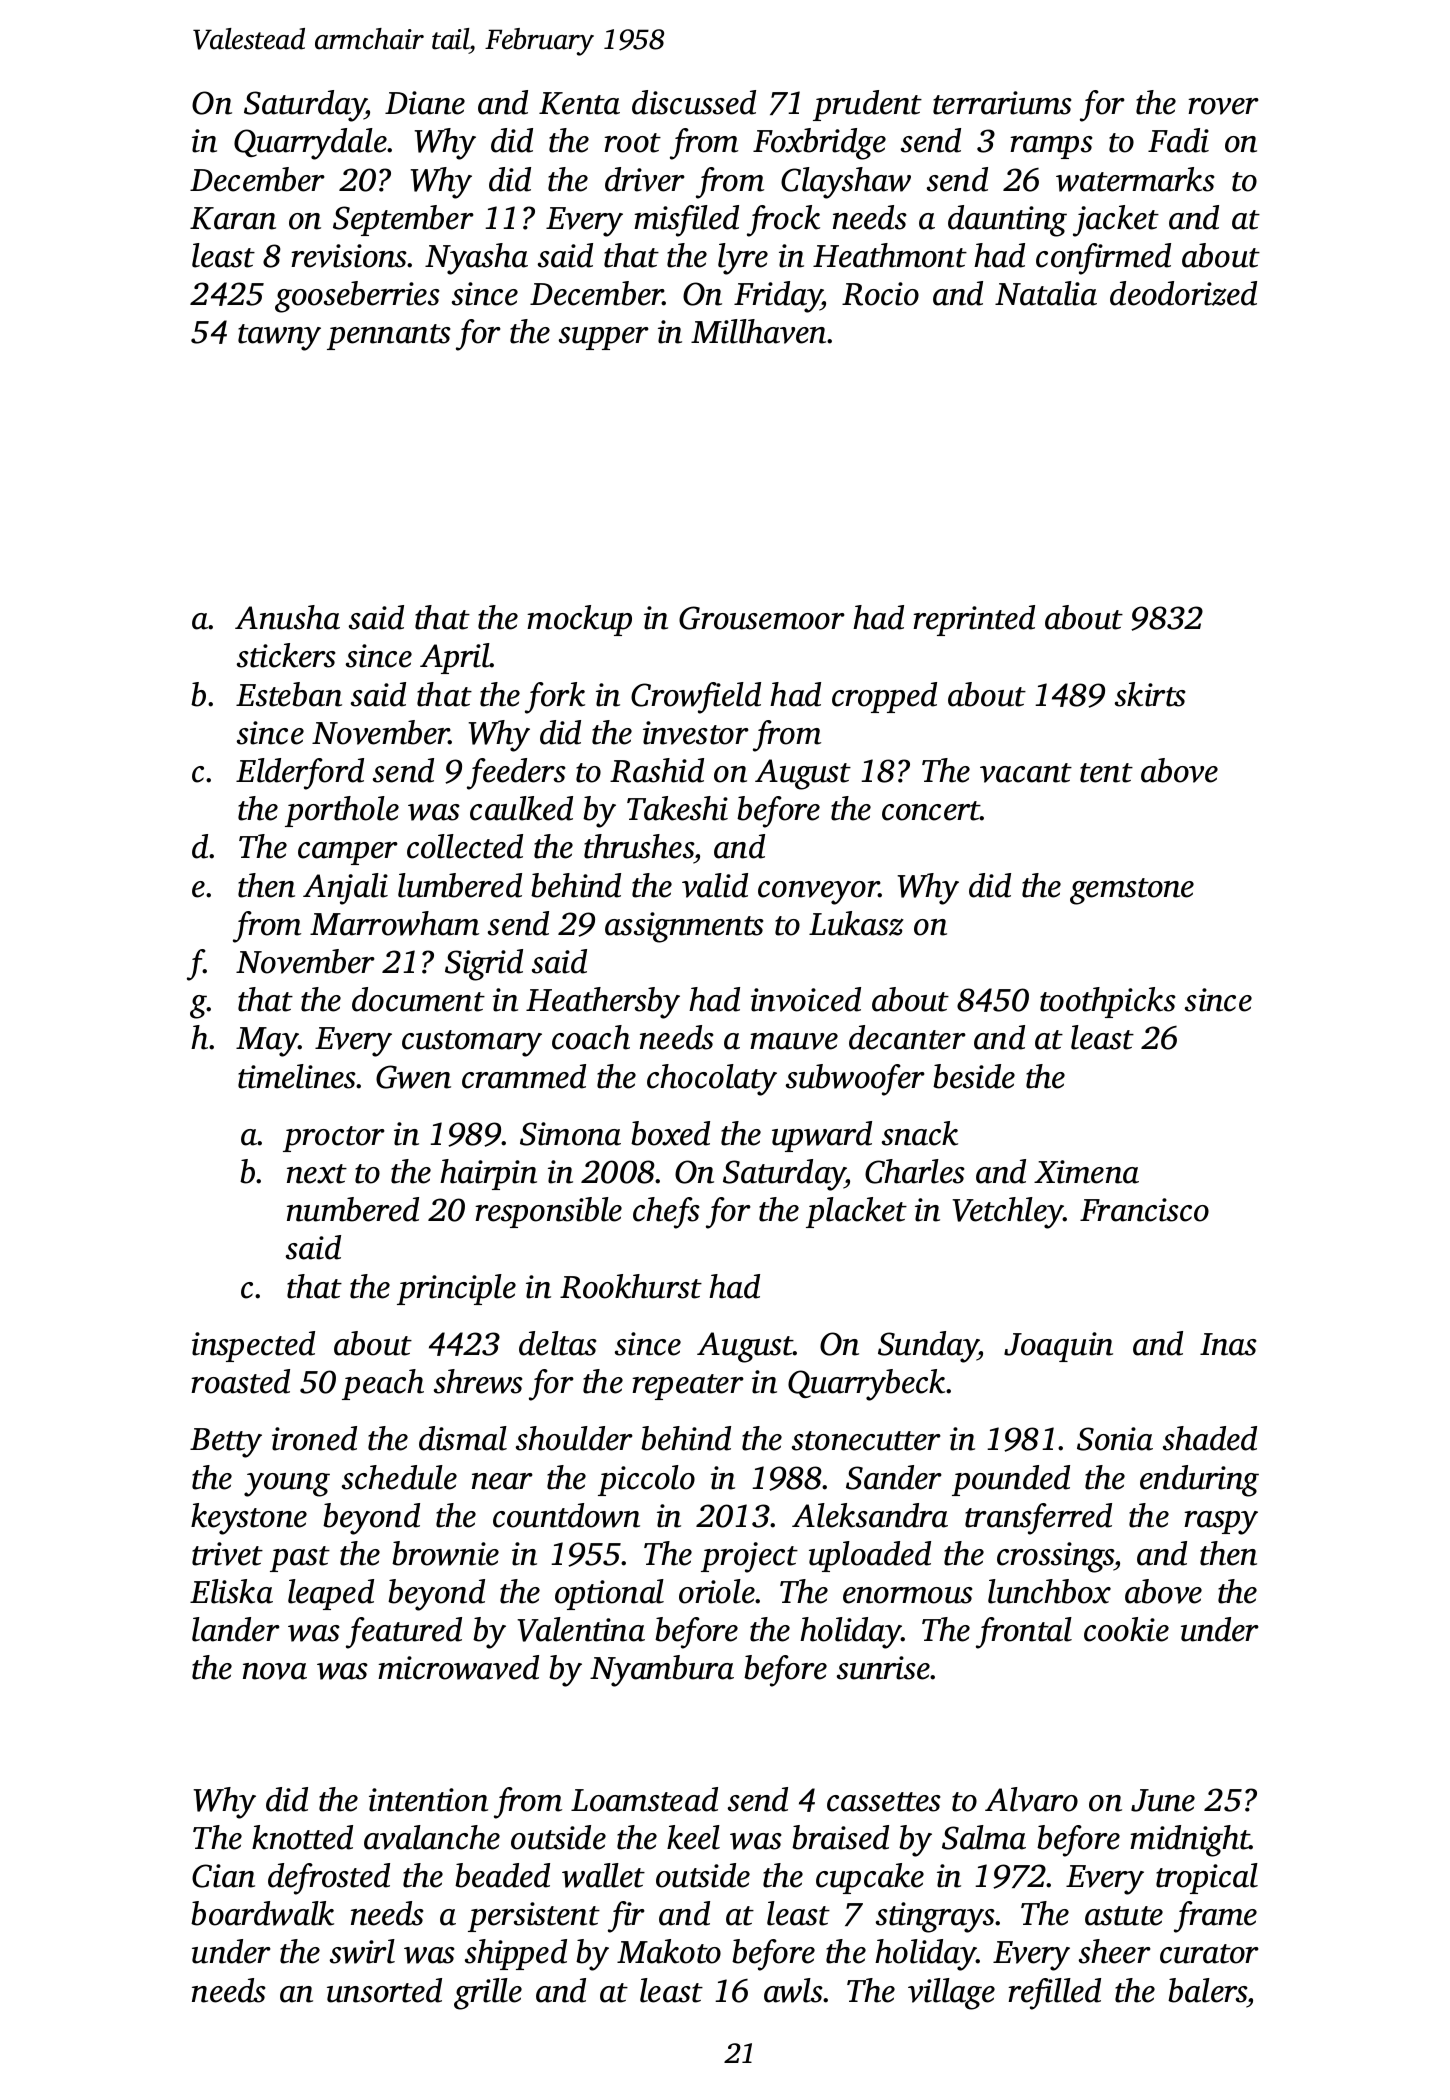 This image has width=1450, height=2100. Describe the element at coordinates (488, 1994) in the image. I see `grille` at that location.
